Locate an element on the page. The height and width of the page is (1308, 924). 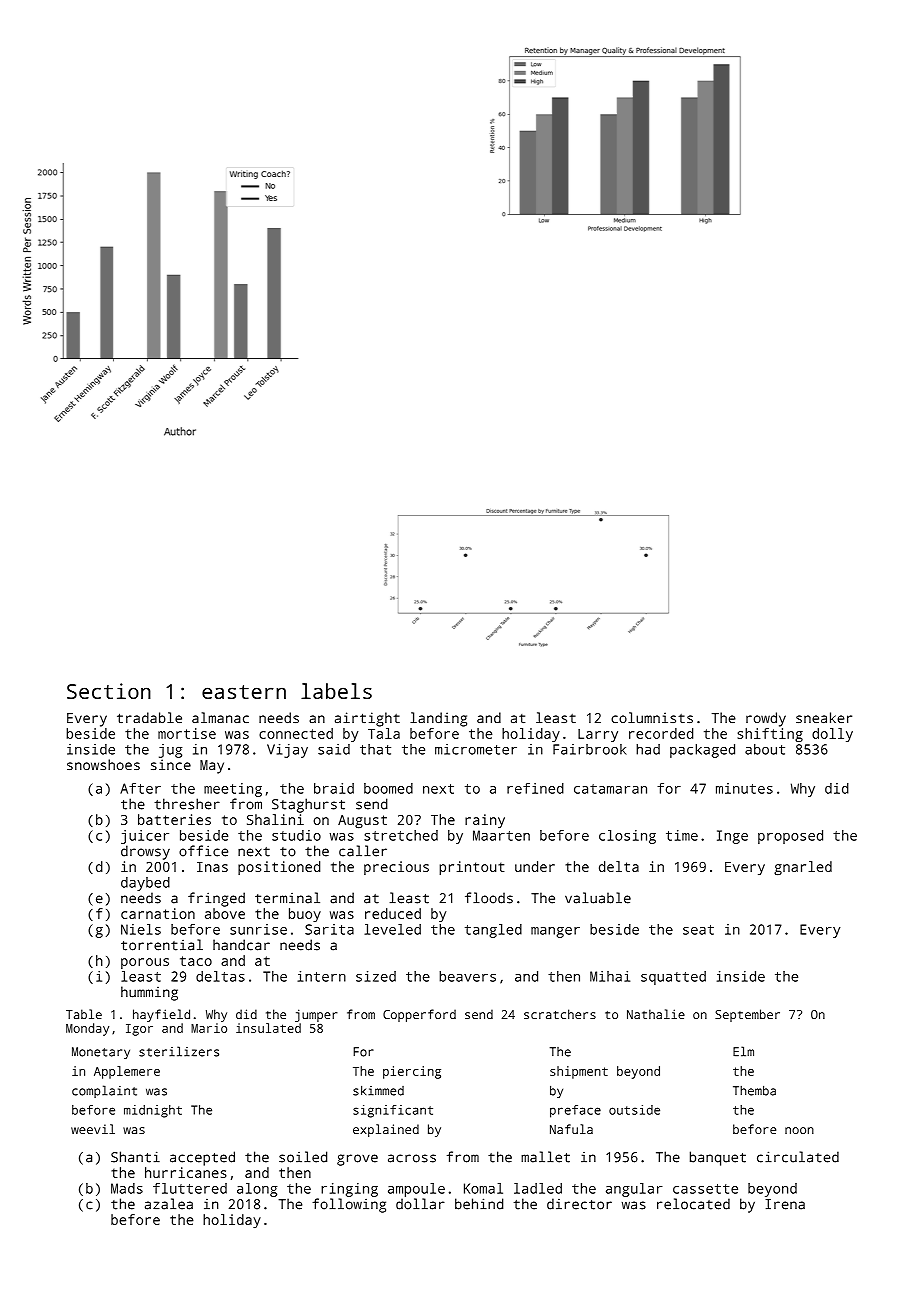
Mario is located at coordinates (209, 1028).
